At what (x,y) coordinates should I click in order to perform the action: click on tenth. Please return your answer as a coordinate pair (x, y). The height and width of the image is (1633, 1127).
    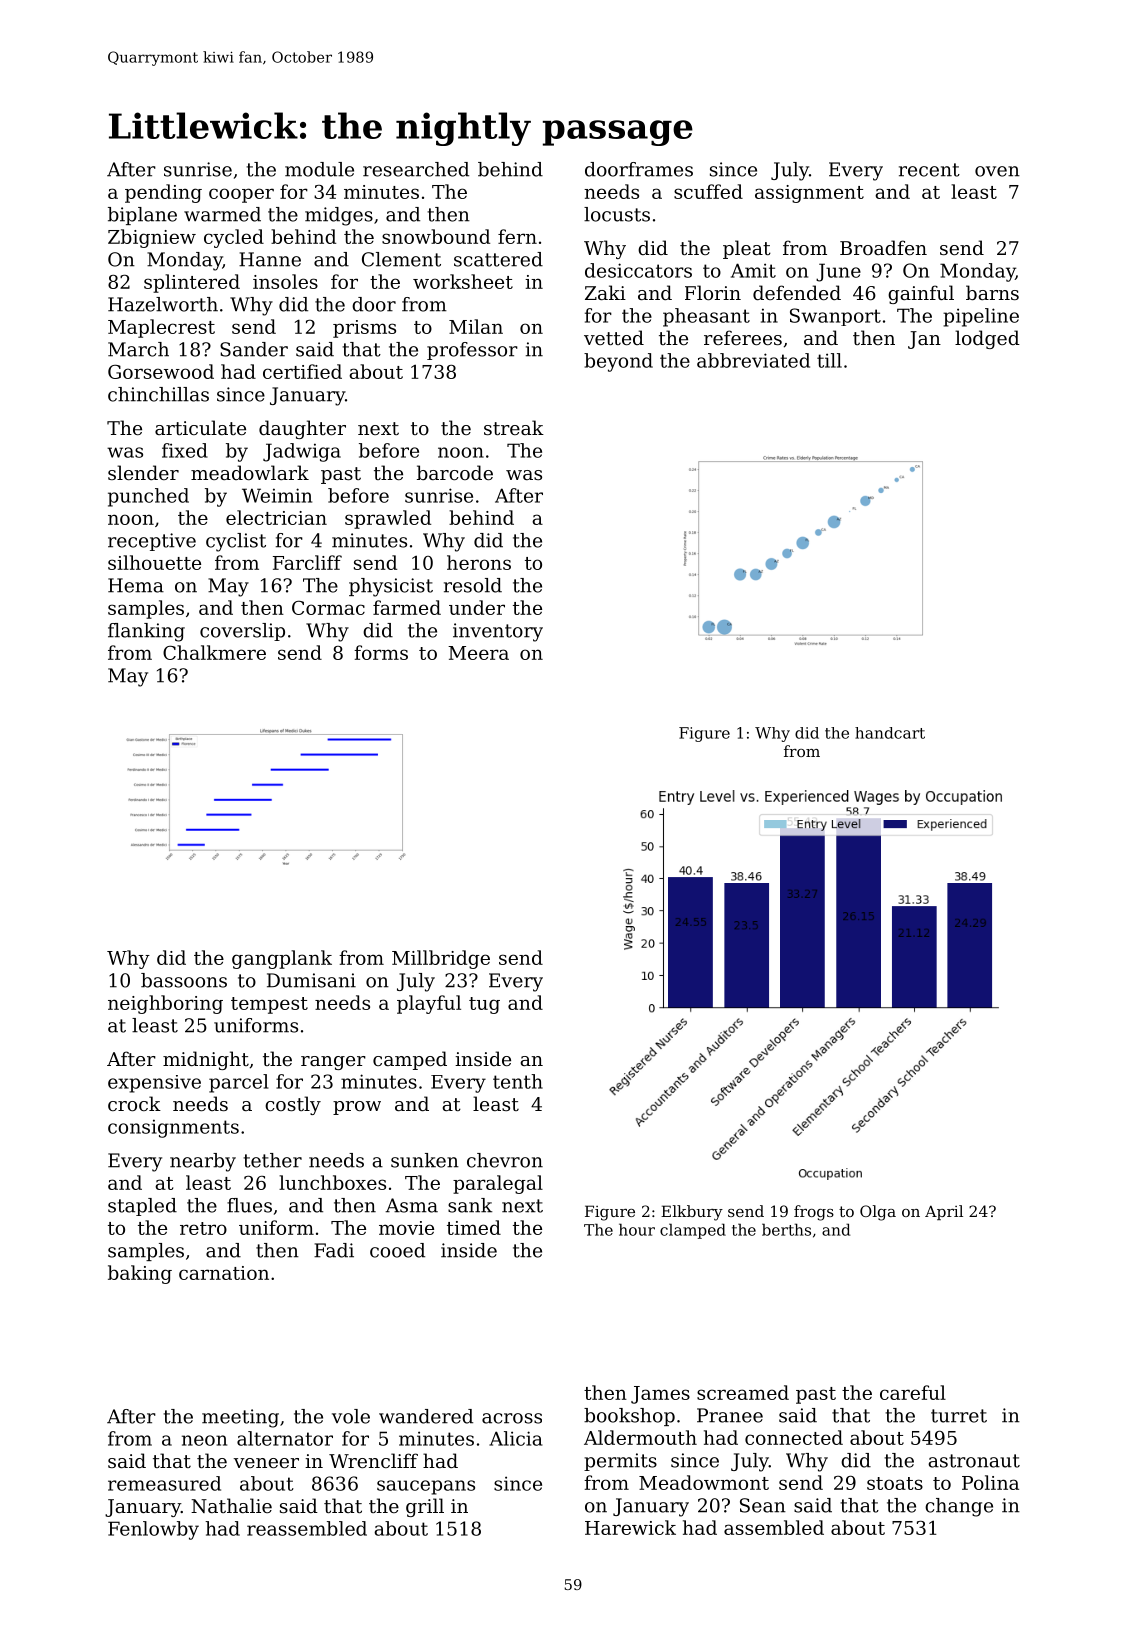
    Looking at the image, I should click on (518, 1081).
